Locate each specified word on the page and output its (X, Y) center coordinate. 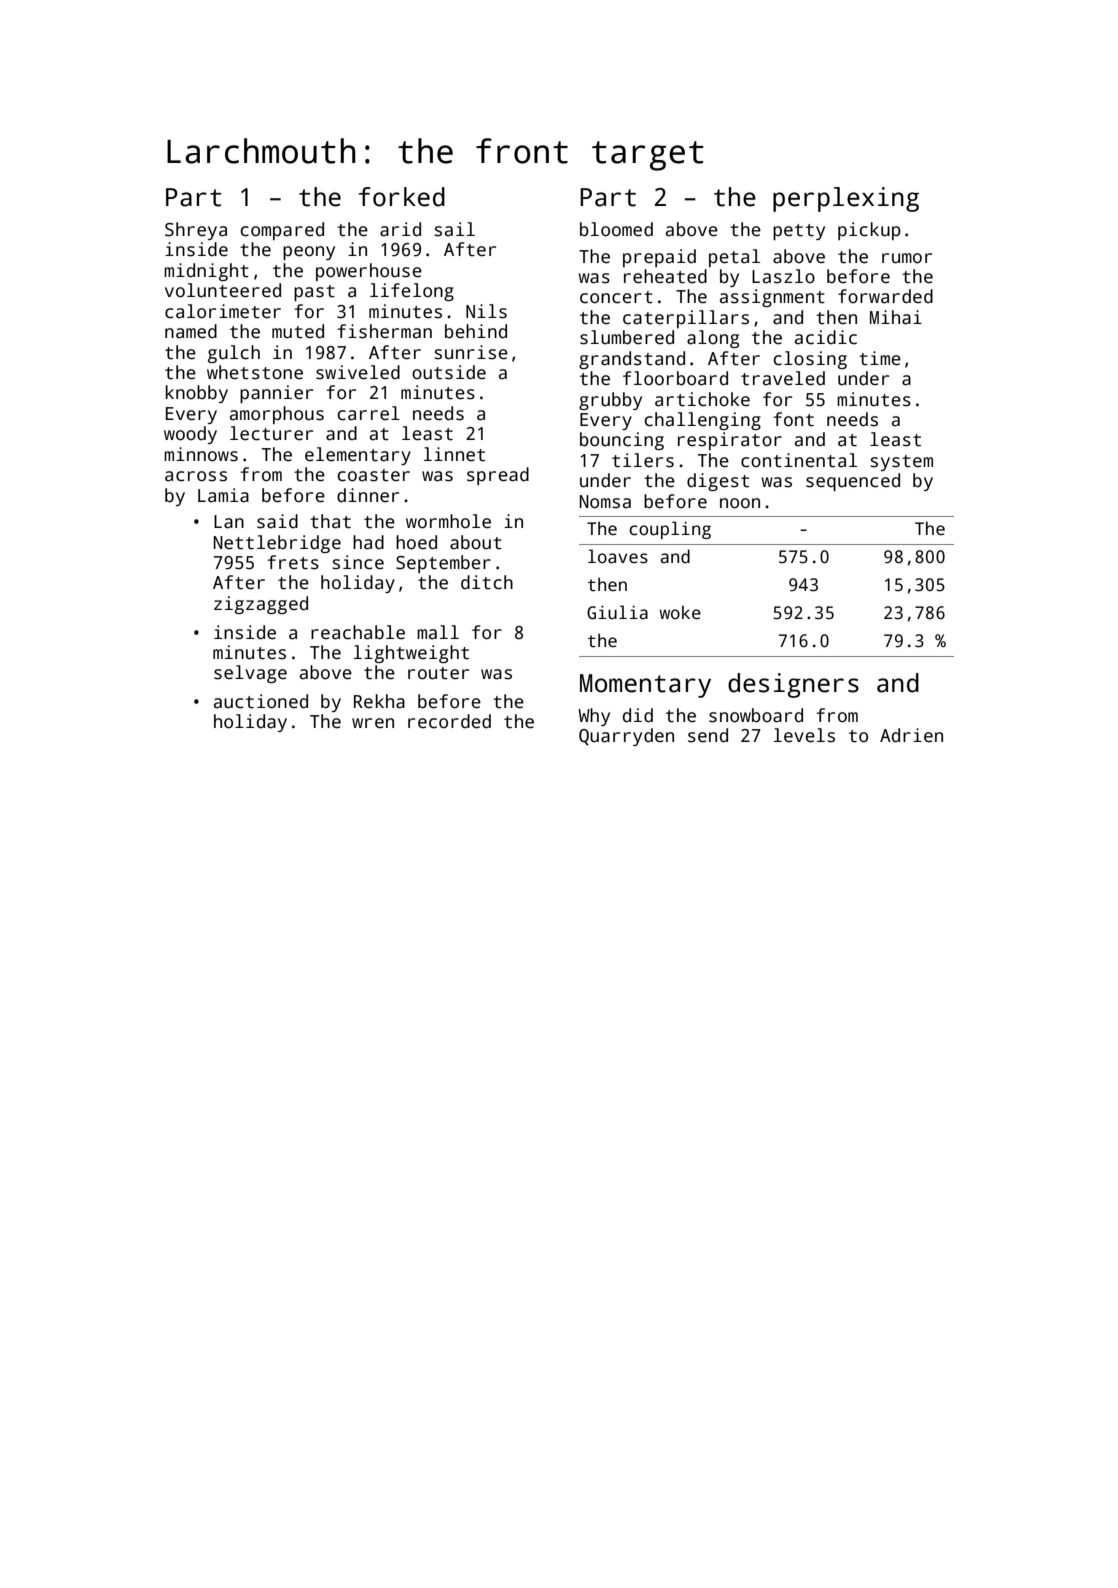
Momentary (645, 686)
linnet (454, 454)
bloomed (616, 229)
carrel (369, 413)
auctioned (261, 701)
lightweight (411, 654)
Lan (229, 522)
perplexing (846, 199)
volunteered (223, 290)
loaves (618, 556)
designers (793, 685)
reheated (665, 276)
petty (799, 232)
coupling (670, 530)
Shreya (196, 231)
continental (799, 460)
